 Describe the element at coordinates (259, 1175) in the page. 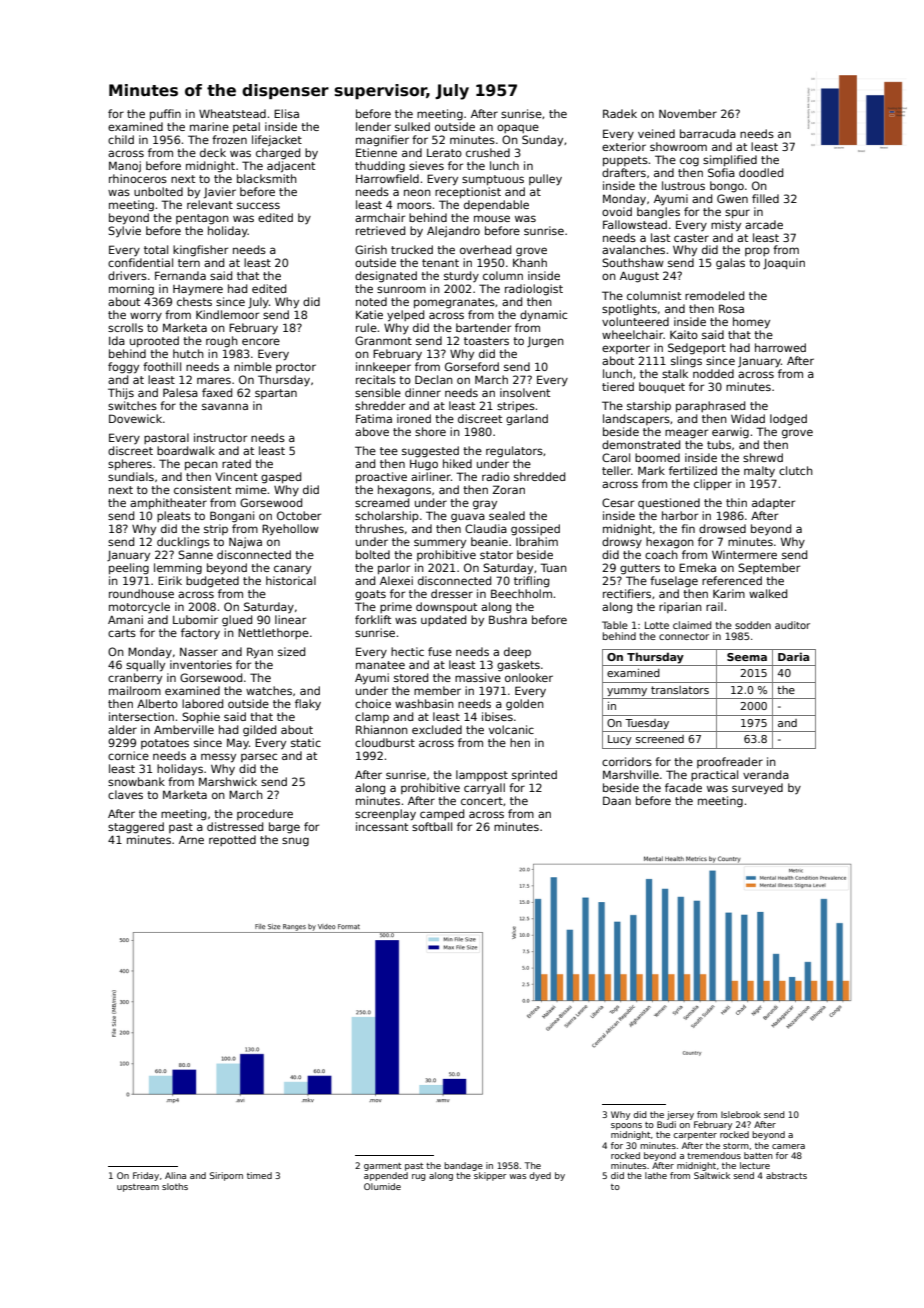

I see `timed` at that location.
